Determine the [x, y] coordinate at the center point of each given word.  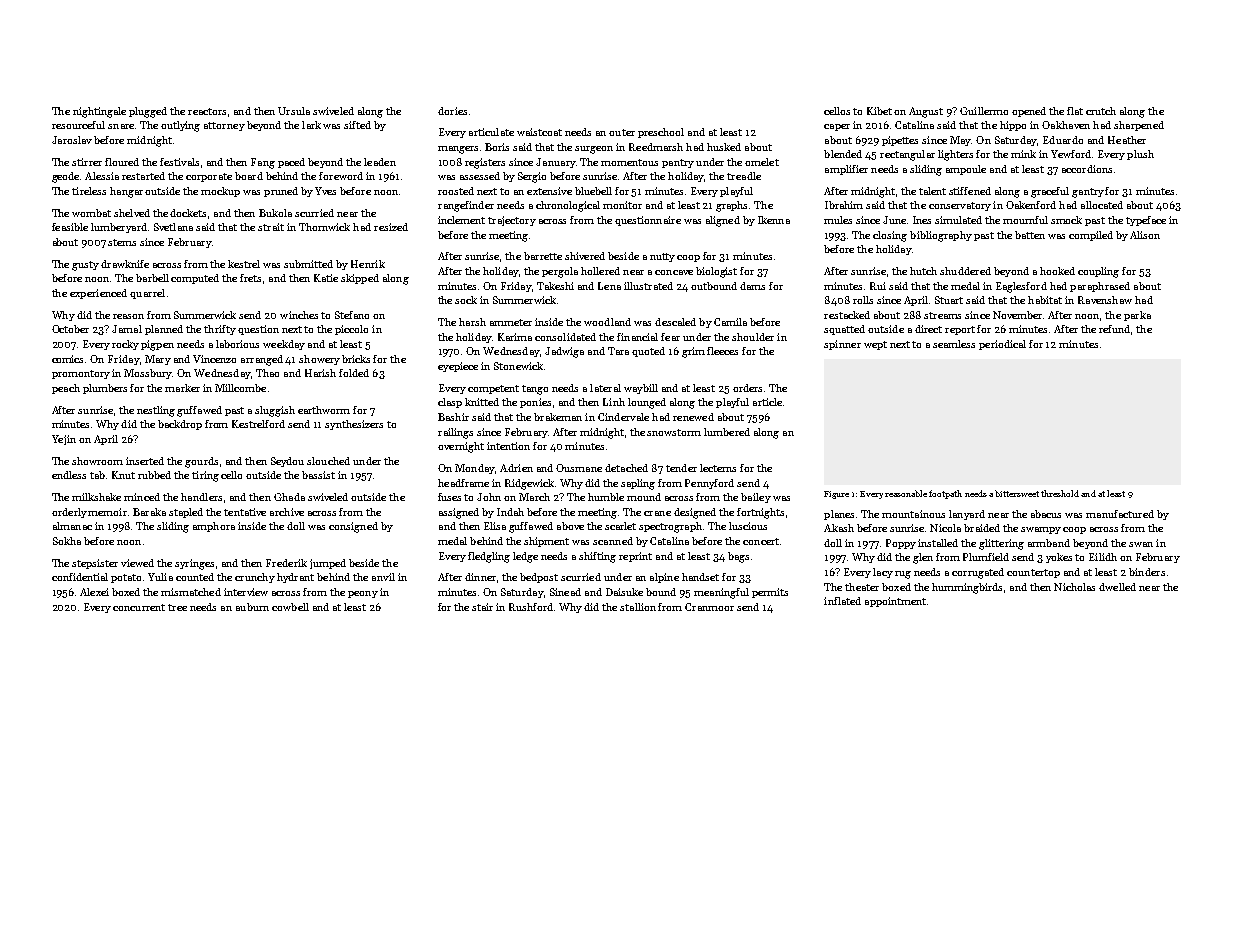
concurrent [139, 607]
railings [455, 433]
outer [622, 132]
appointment [895, 602]
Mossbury [148, 374]
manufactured [1120, 514]
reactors [207, 111]
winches [299, 315]
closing [890, 236]
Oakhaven [1066, 125]
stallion [638, 607]
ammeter [511, 322]
